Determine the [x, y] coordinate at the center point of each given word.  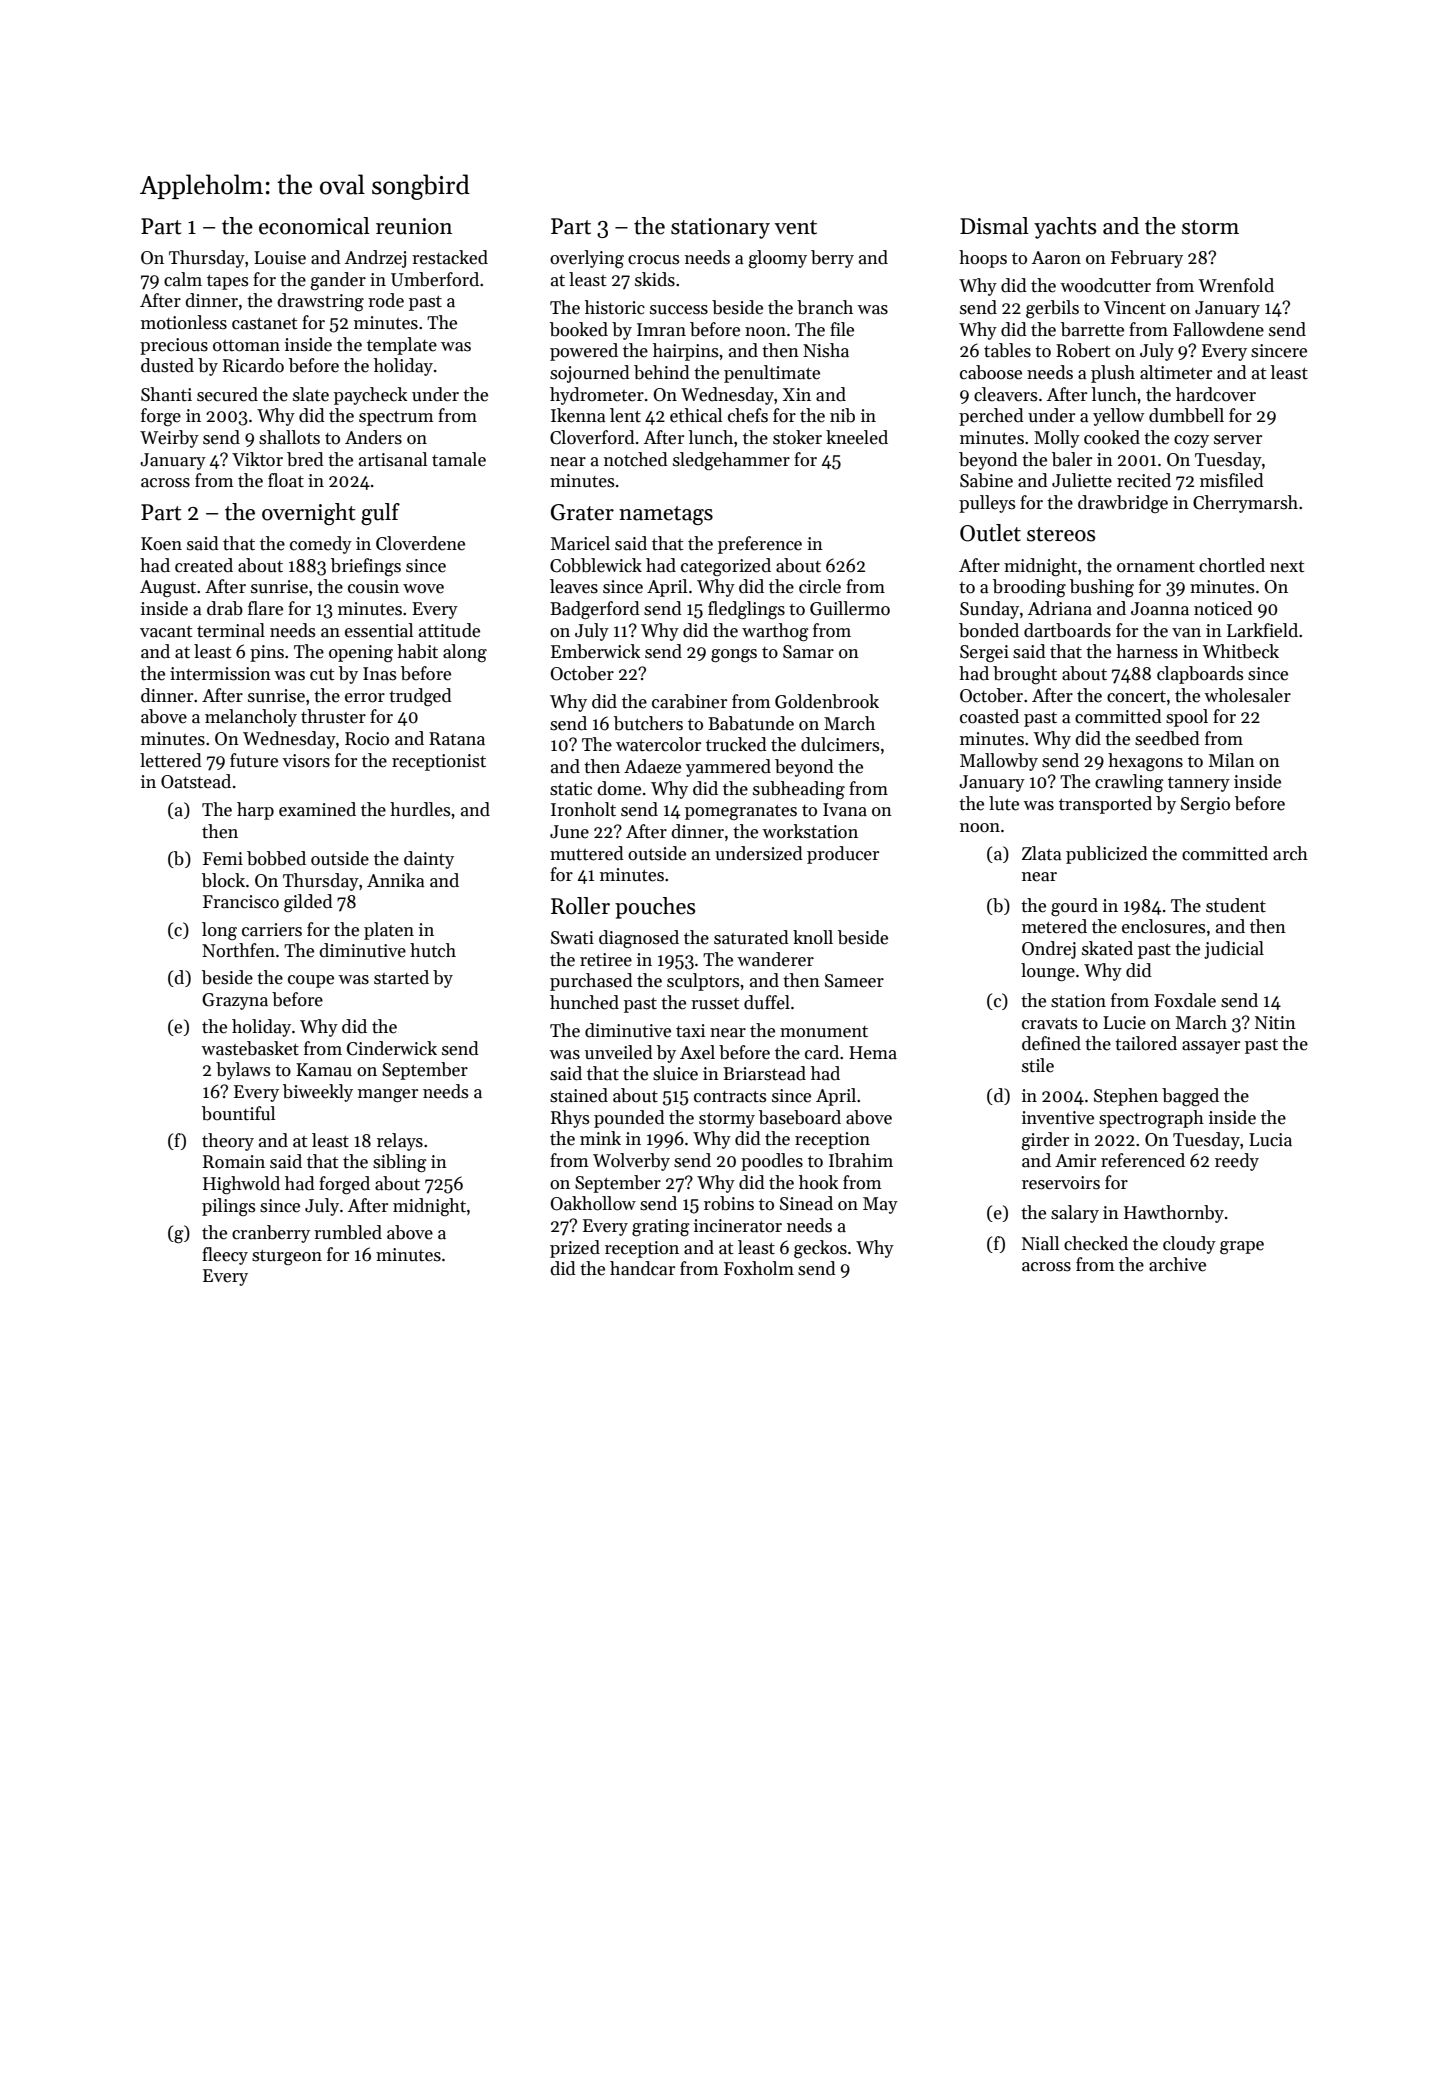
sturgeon [287, 1257]
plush [1113, 374]
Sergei [984, 653]
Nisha [826, 350]
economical [314, 226]
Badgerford [595, 610]
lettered [171, 760]
